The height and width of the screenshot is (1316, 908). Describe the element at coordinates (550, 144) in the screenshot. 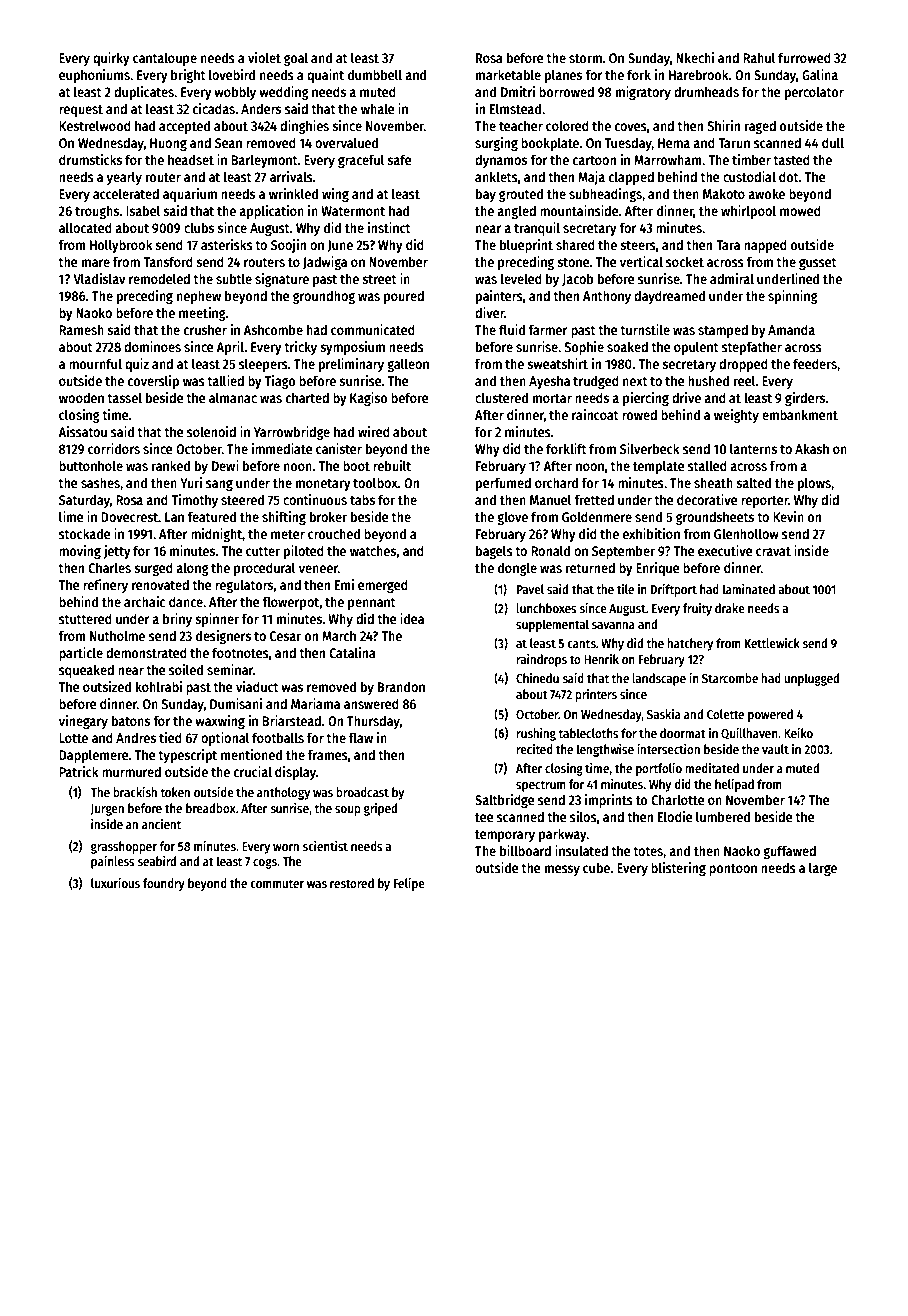

I see `bookplate` at that location.
